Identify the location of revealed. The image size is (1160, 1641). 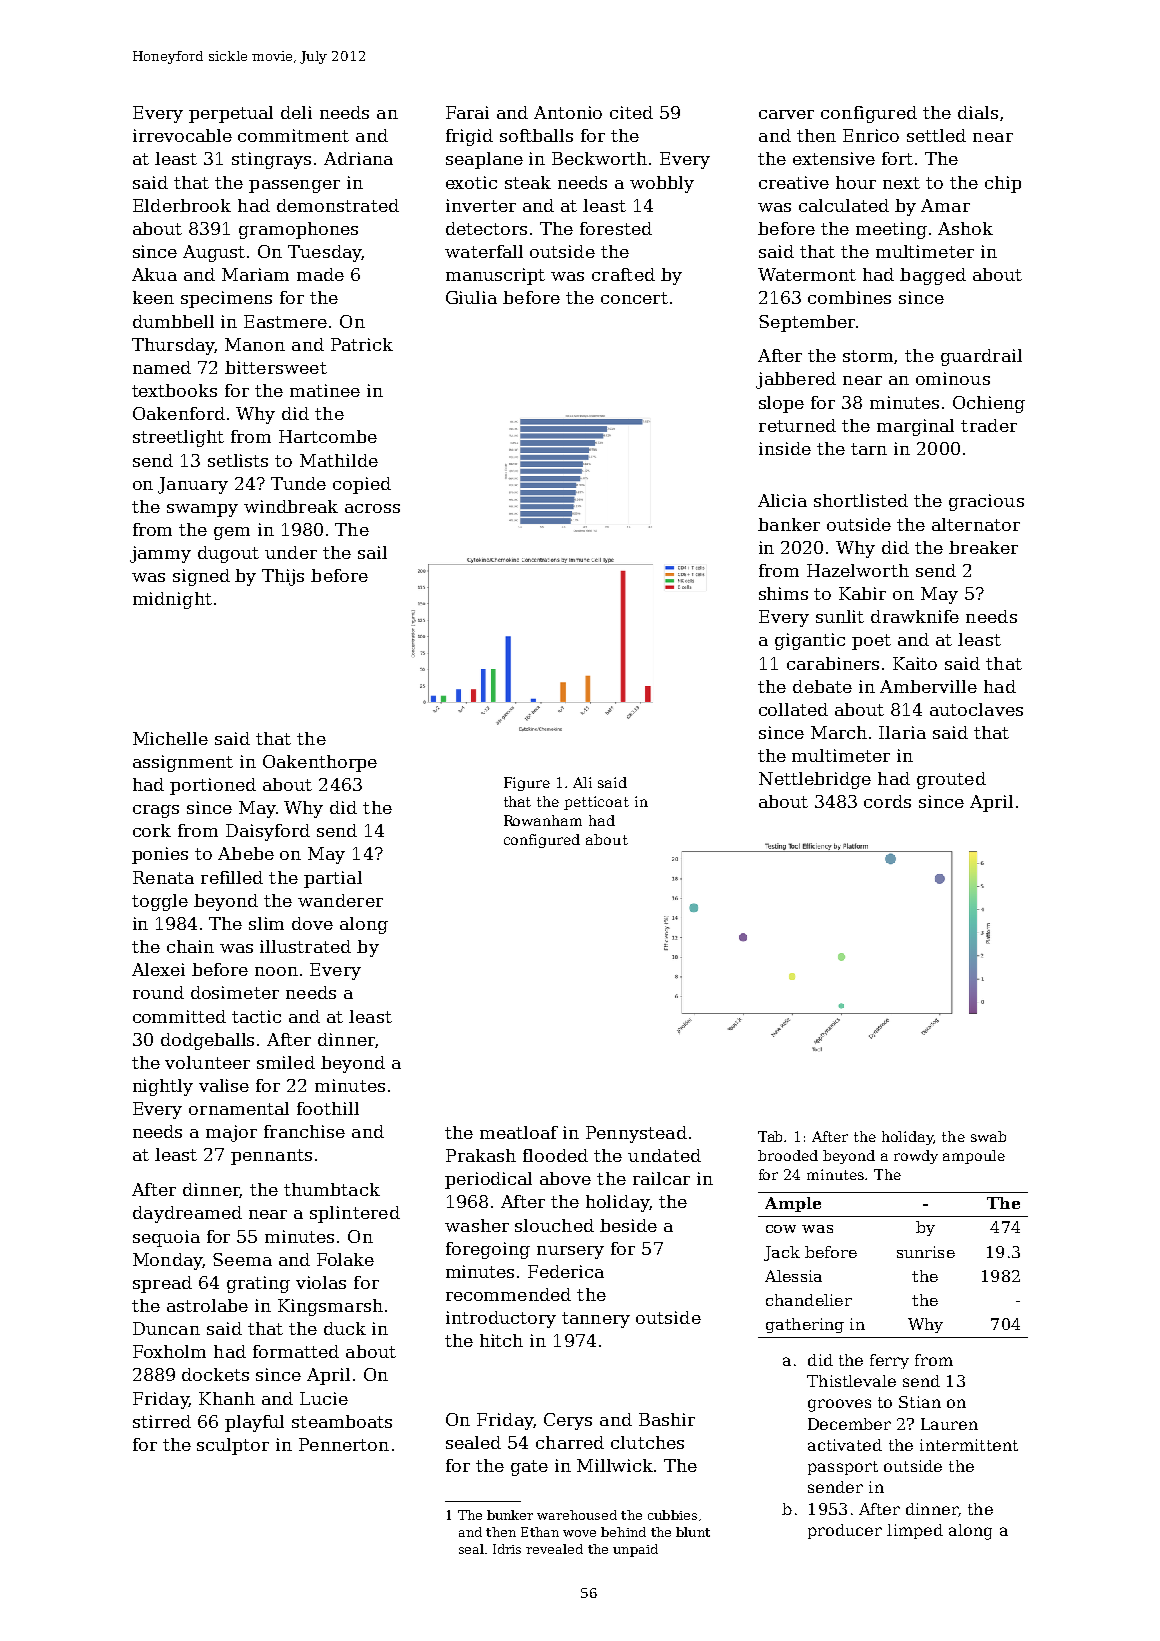
(554, 1549).
